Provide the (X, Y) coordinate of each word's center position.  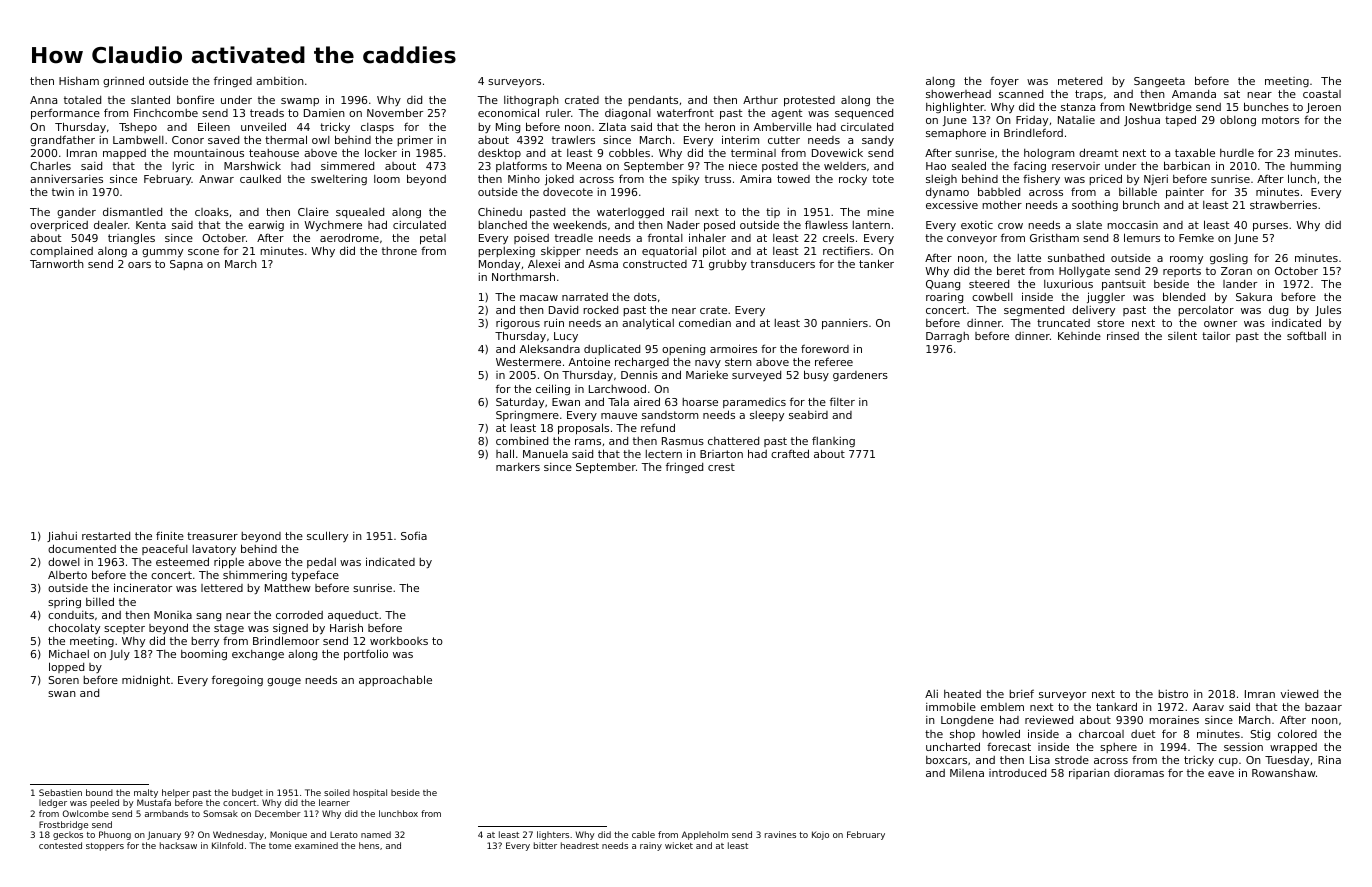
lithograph (531, 101)
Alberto (67, 575)
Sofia (414, 535)
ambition (280, 81)
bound (99, 792)
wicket (679, 845)
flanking (833, 441)
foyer (1004, 82)
